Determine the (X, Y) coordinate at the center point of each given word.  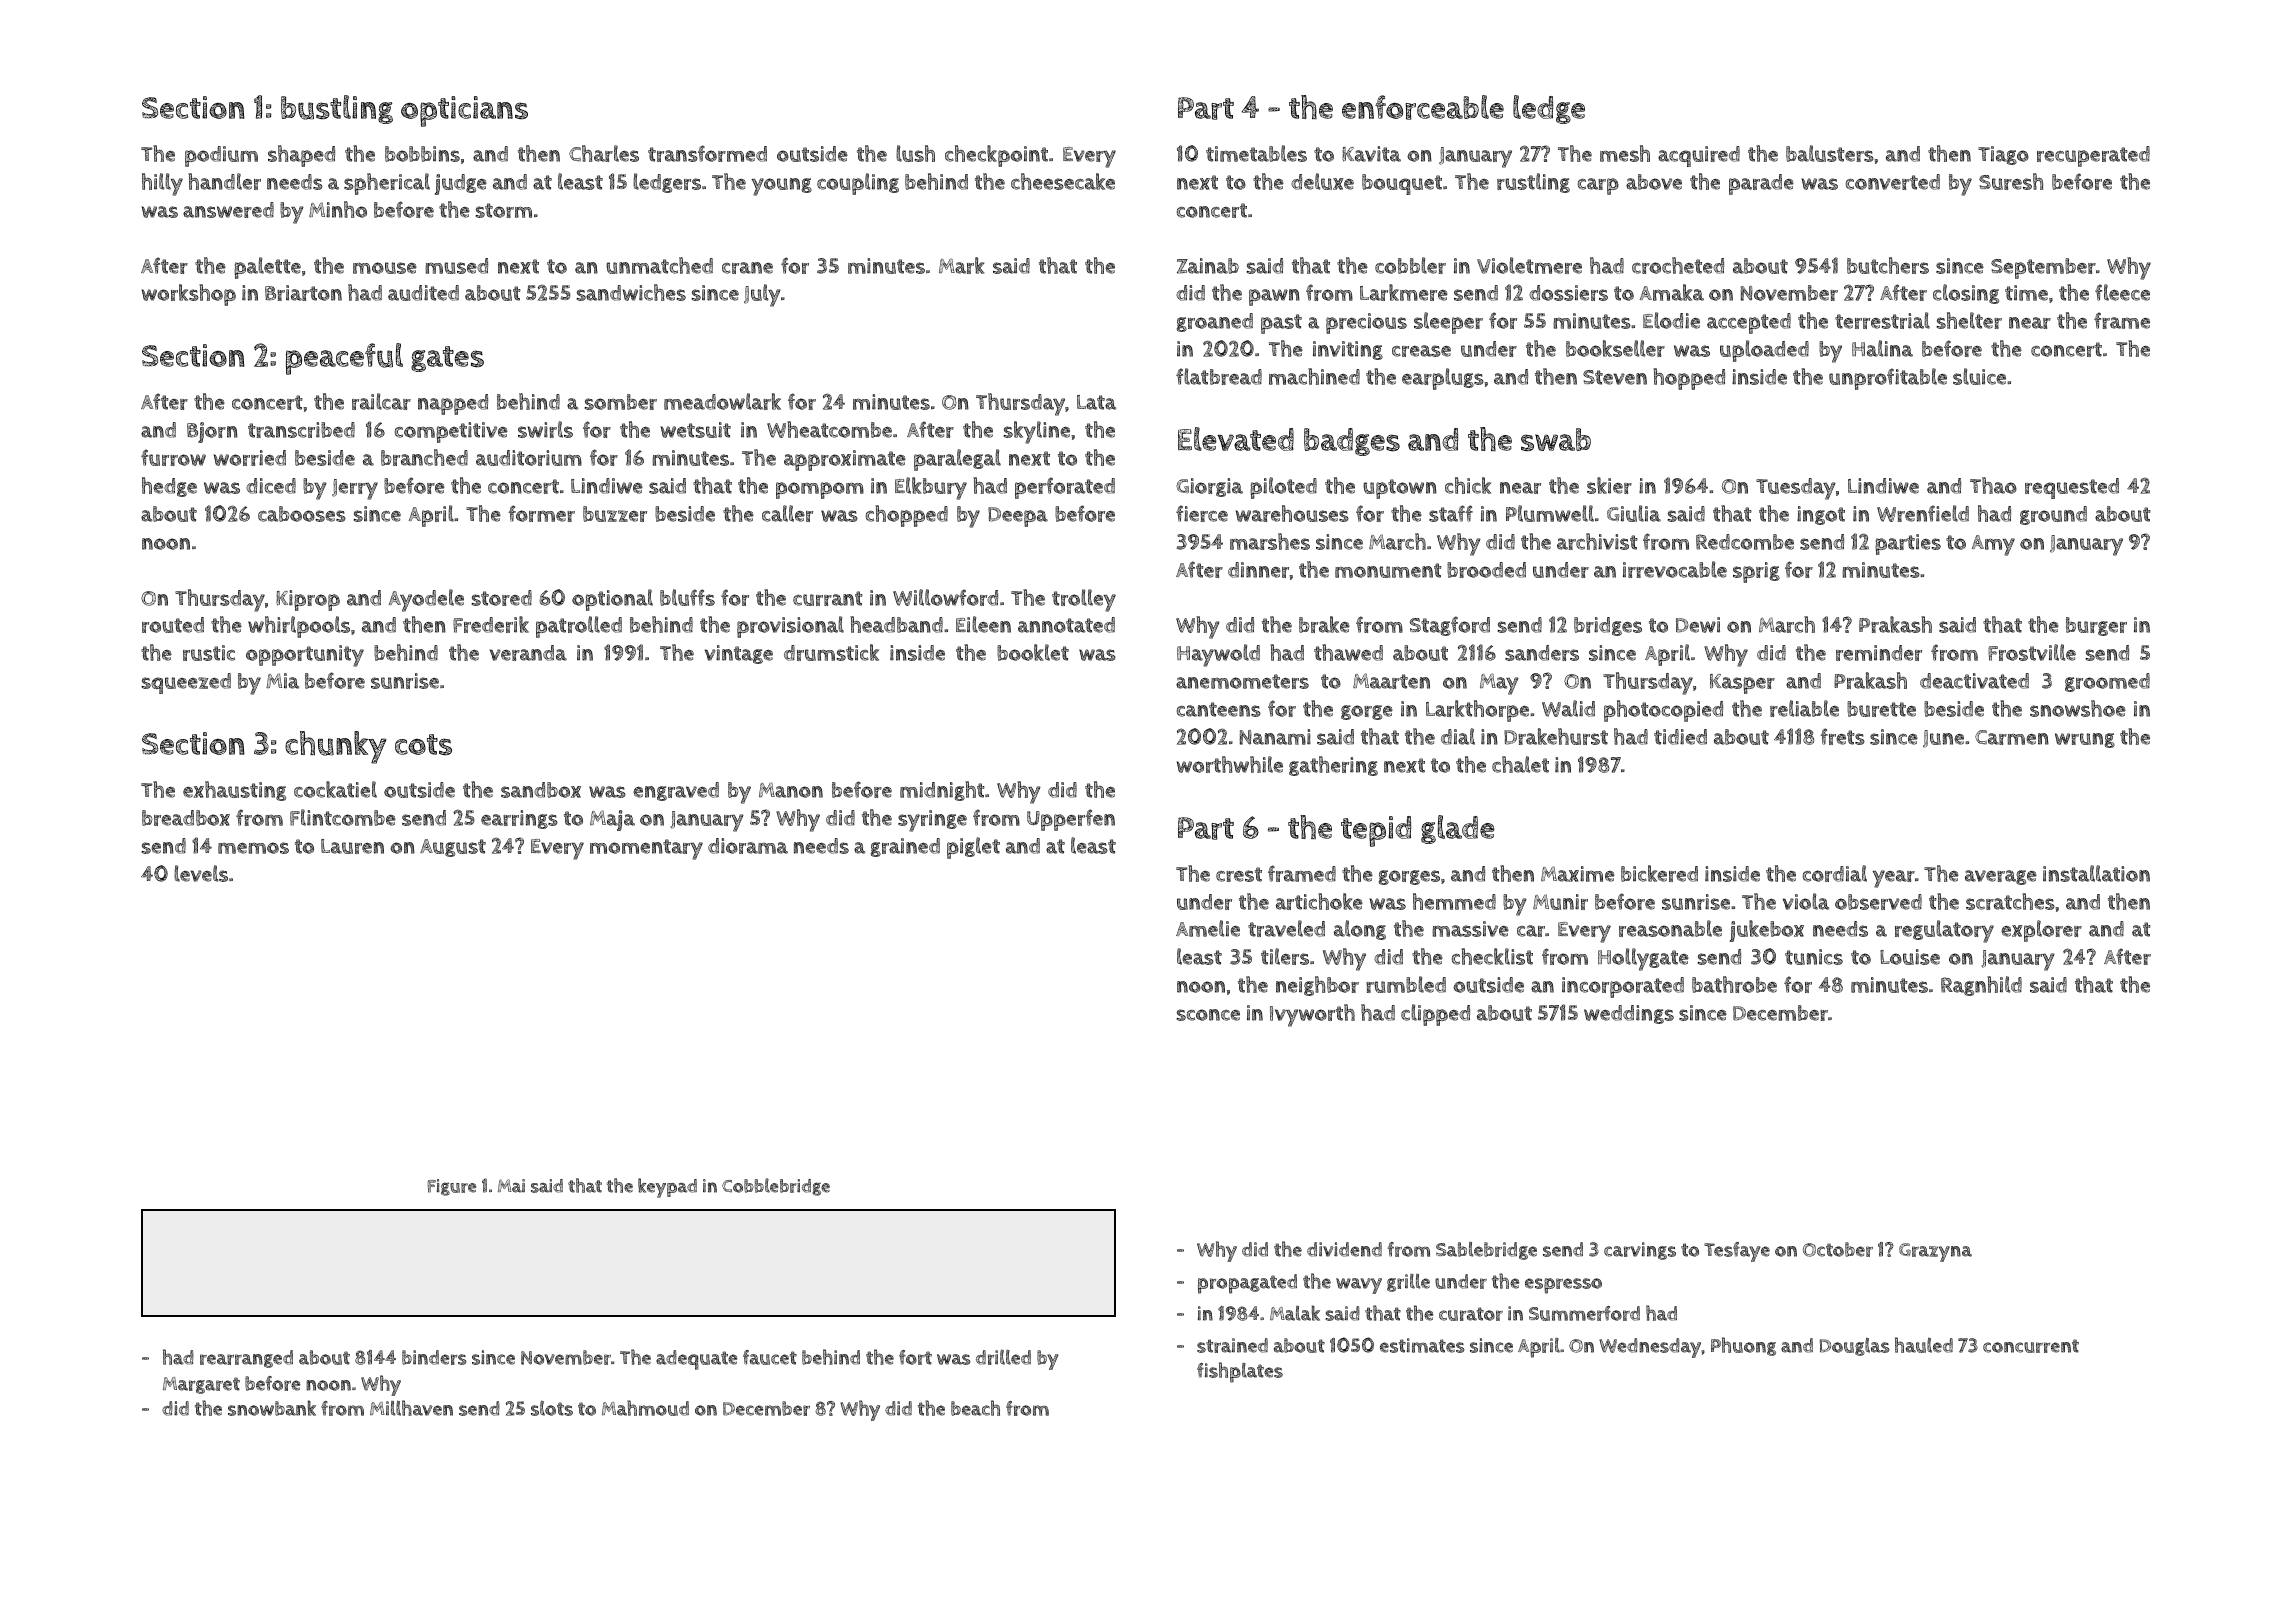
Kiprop (308, 600)
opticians (464, 111)
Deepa (1018, 517)
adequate (696, 1360)
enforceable (1423, 107)
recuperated (2093, 156)
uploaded (1764, 351)
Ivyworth (1312, 1015)
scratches (2010, 901)
